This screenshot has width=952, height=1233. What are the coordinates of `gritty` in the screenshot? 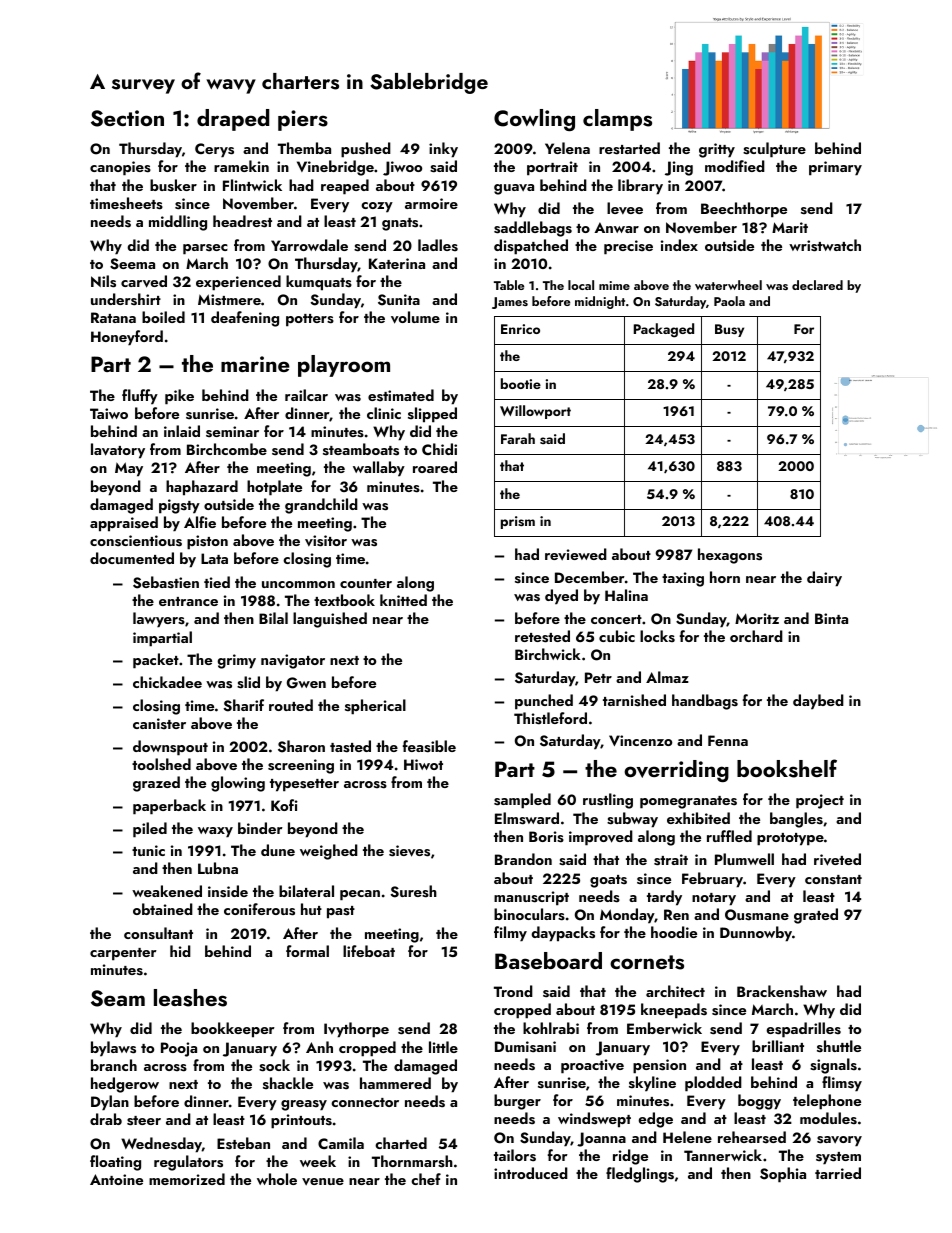 It's located at (717, 150).
